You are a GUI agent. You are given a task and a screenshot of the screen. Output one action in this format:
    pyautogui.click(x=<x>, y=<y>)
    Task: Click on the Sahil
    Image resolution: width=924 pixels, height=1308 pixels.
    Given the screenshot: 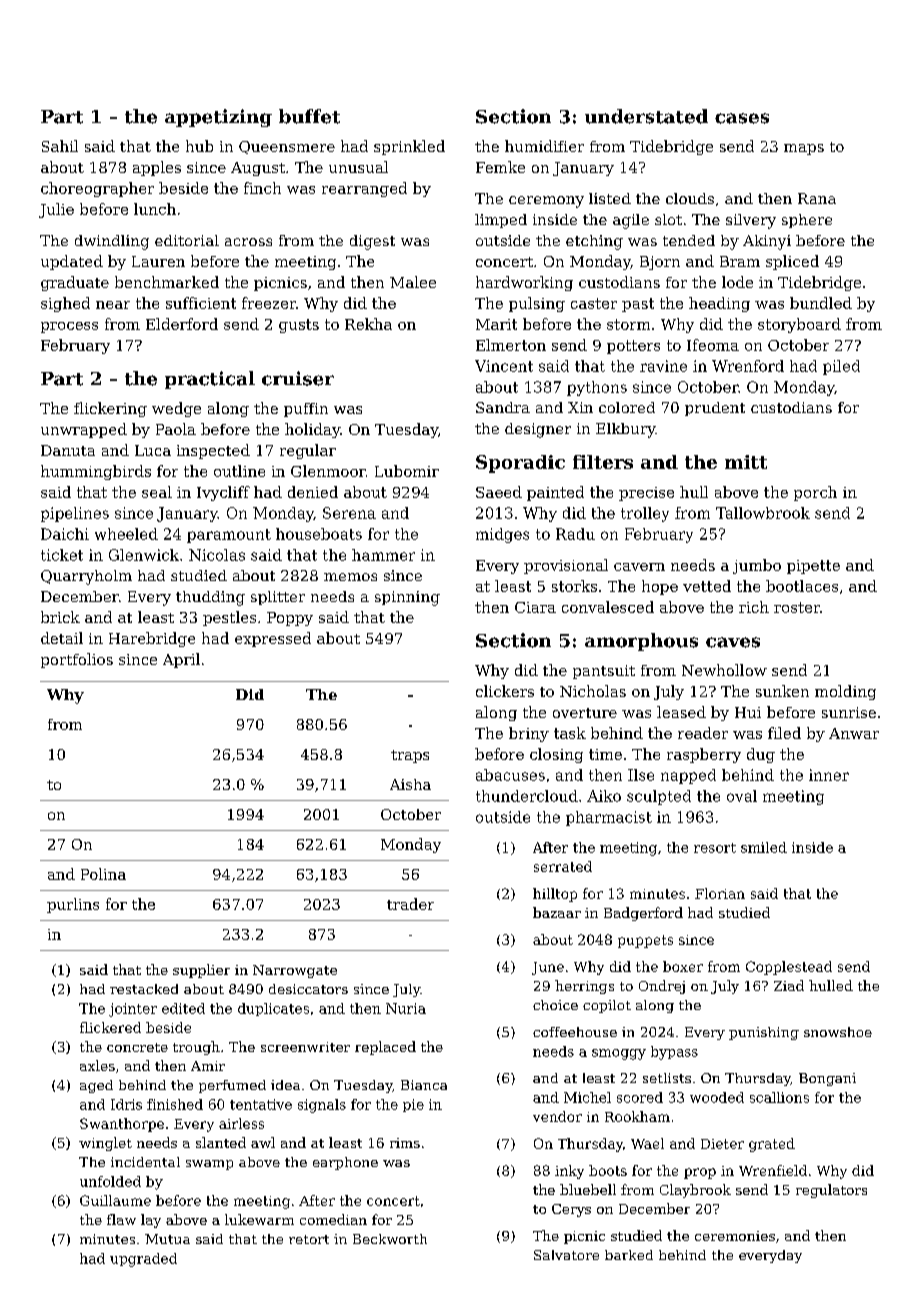 What is the action you would take?
    pyautogui.click(x=60, y=146)
